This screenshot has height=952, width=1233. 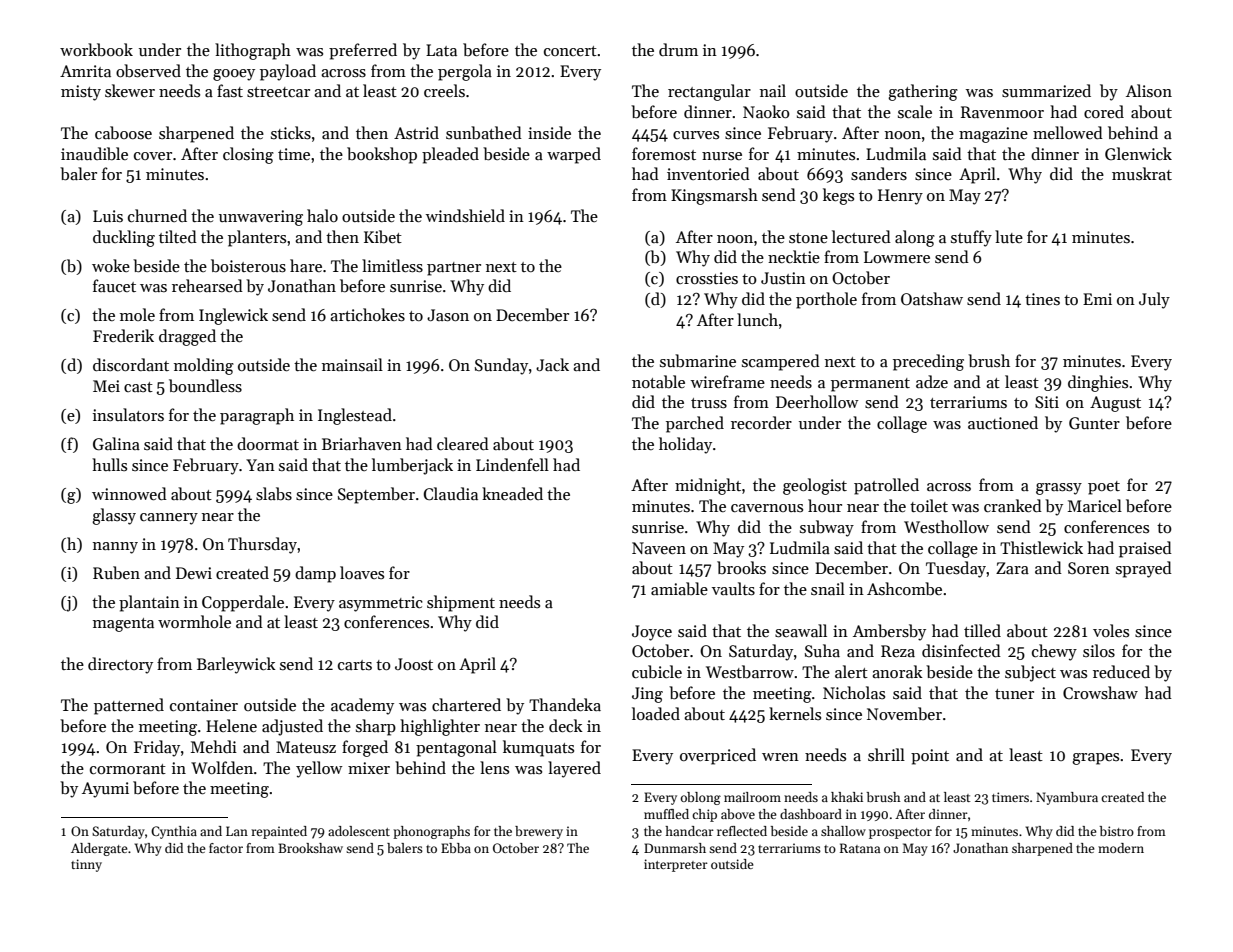 I want to click on drum, so click(x=678, y=49).
